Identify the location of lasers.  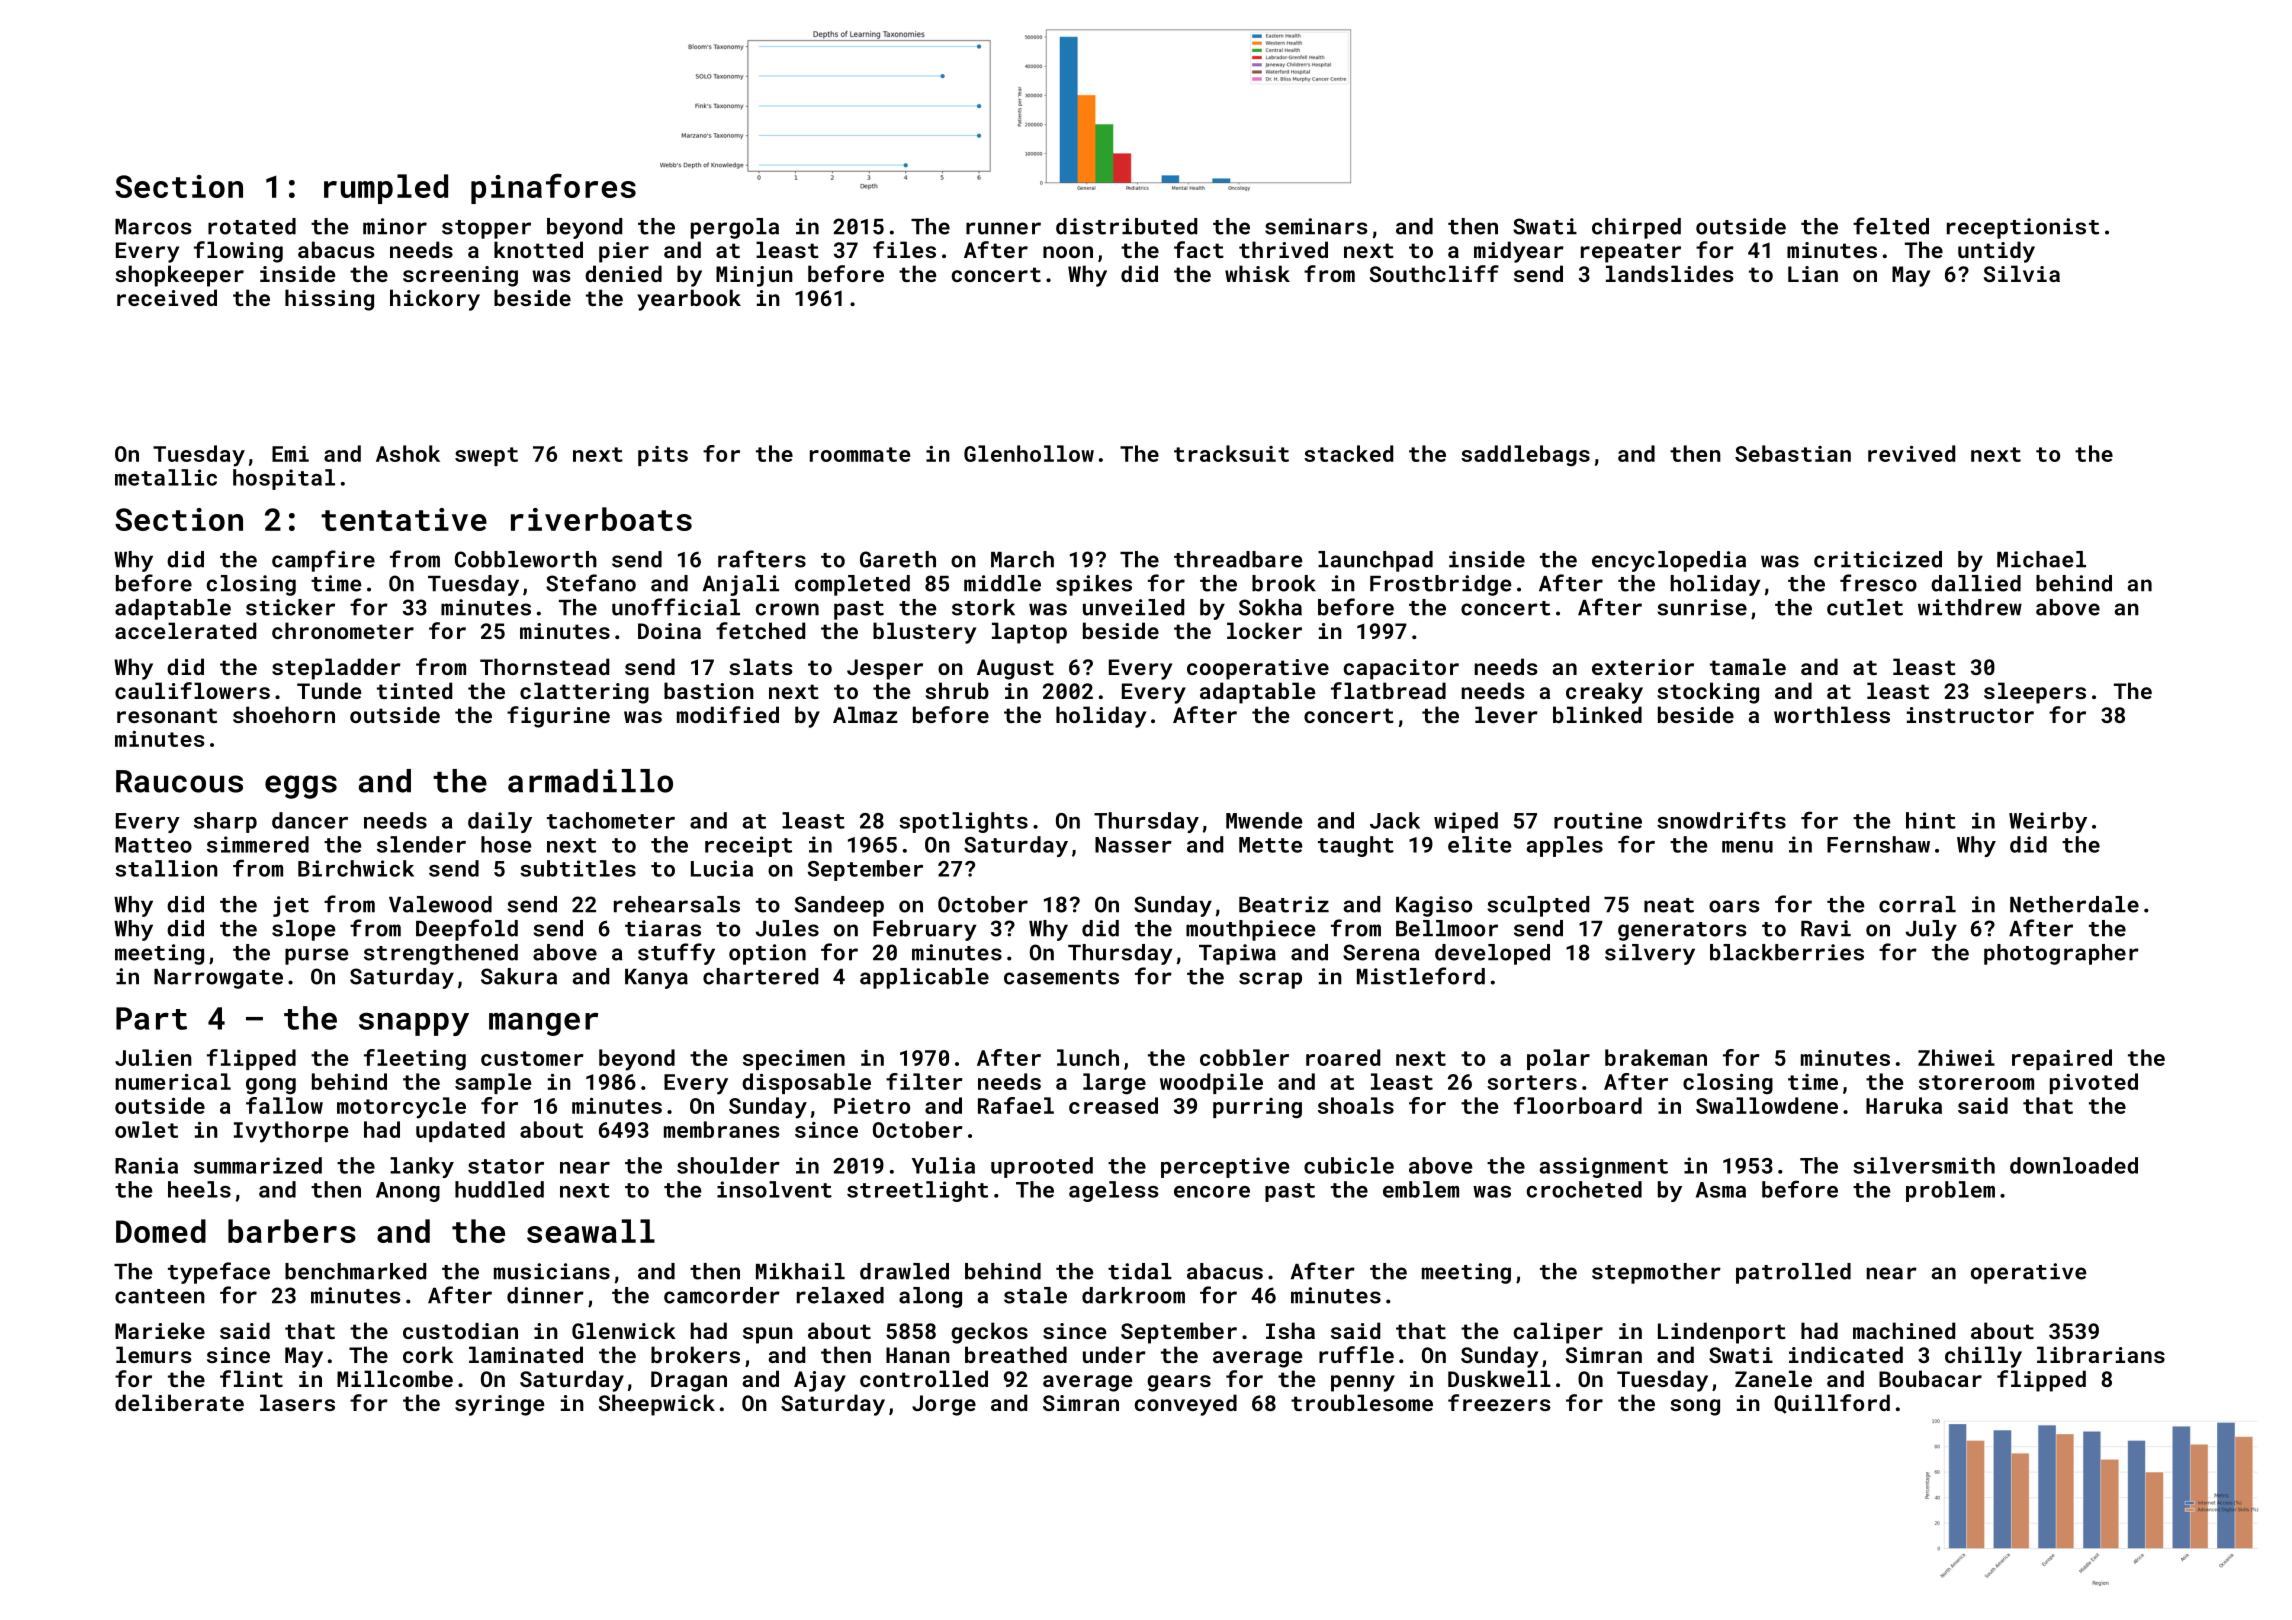
(297, 1402).
